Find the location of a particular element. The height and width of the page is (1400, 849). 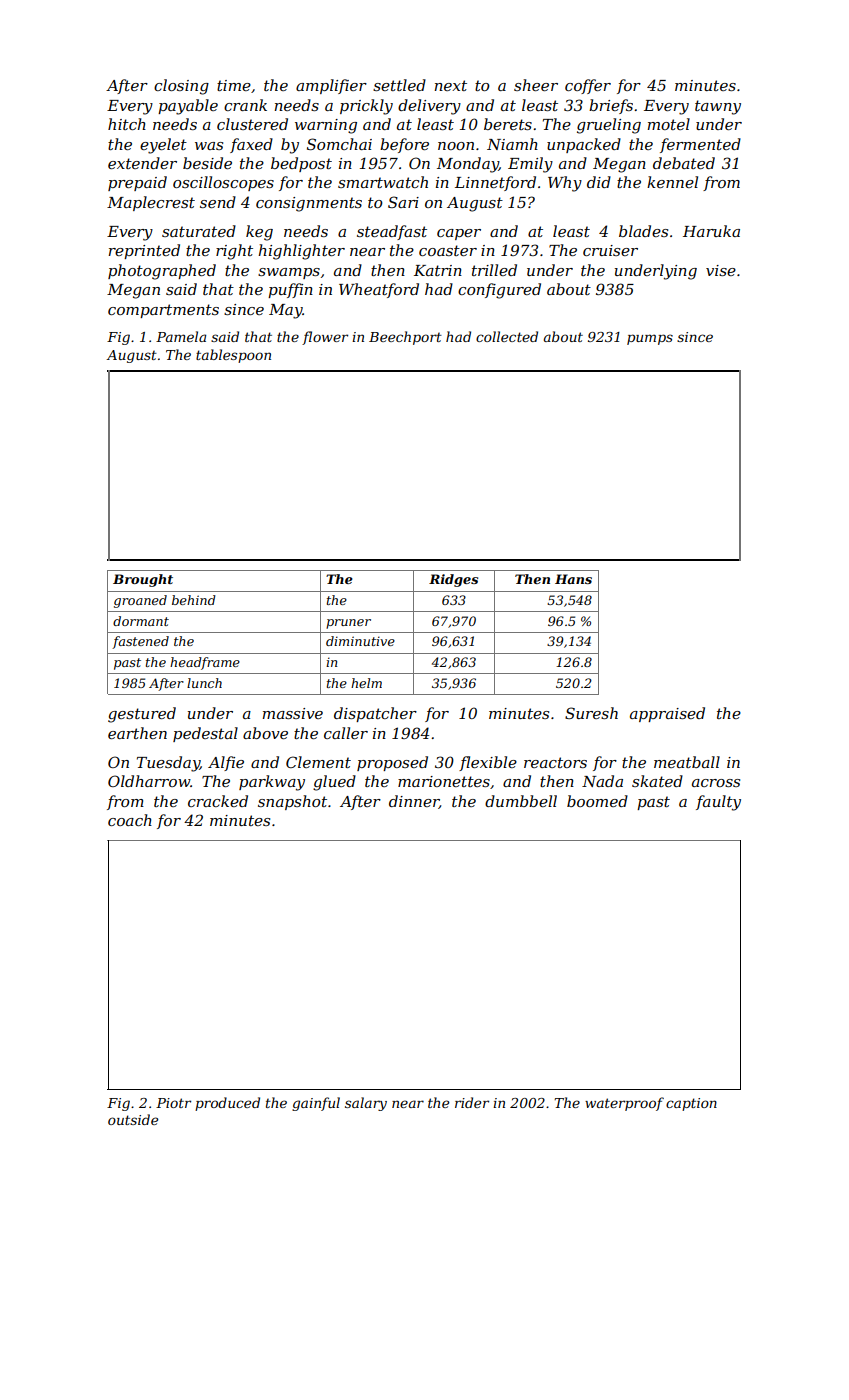

Beechport is located at coordinates (405, 338).
